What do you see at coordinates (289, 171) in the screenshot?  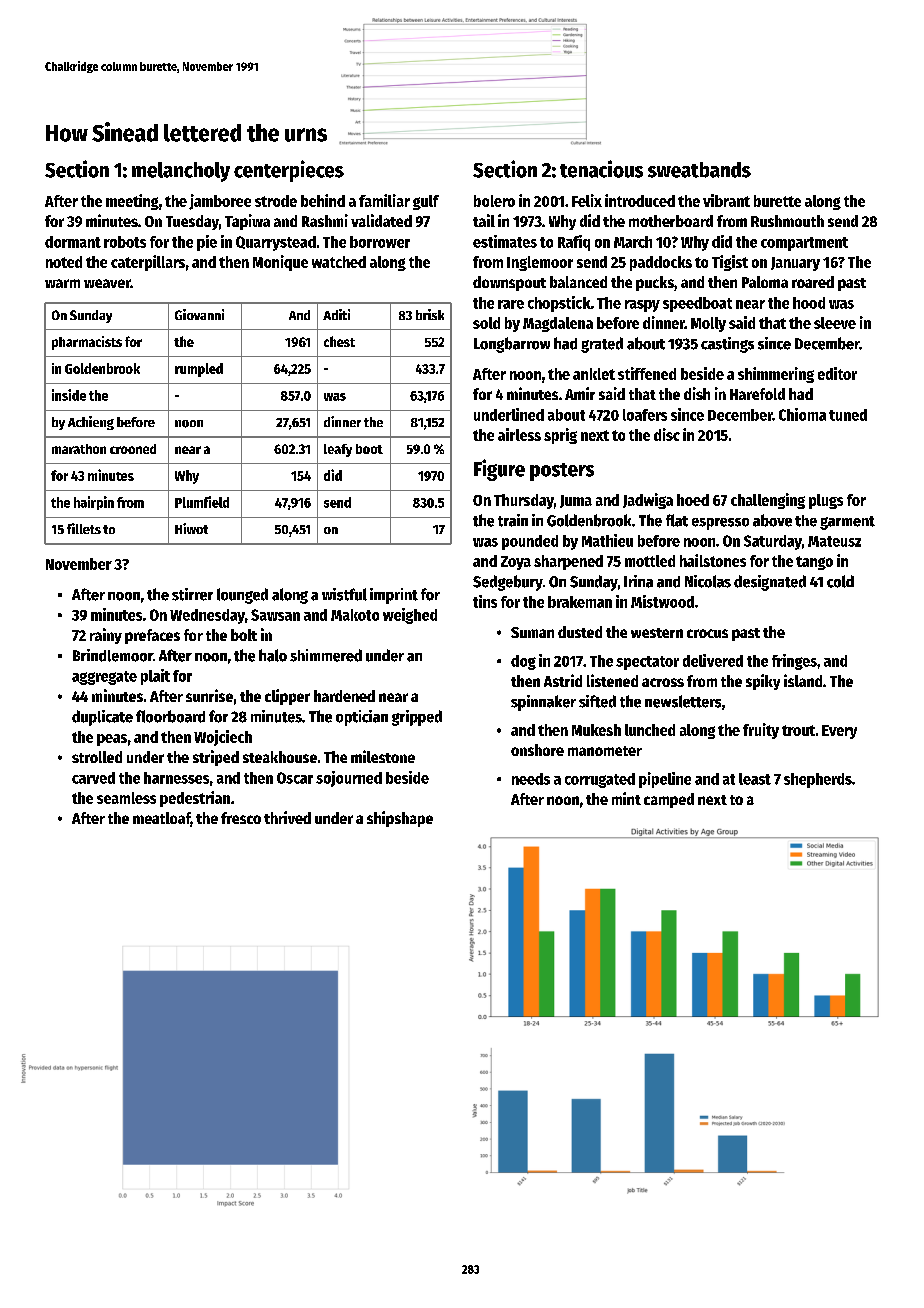 I see `centerpieces` at bounding box center [289, 171].
